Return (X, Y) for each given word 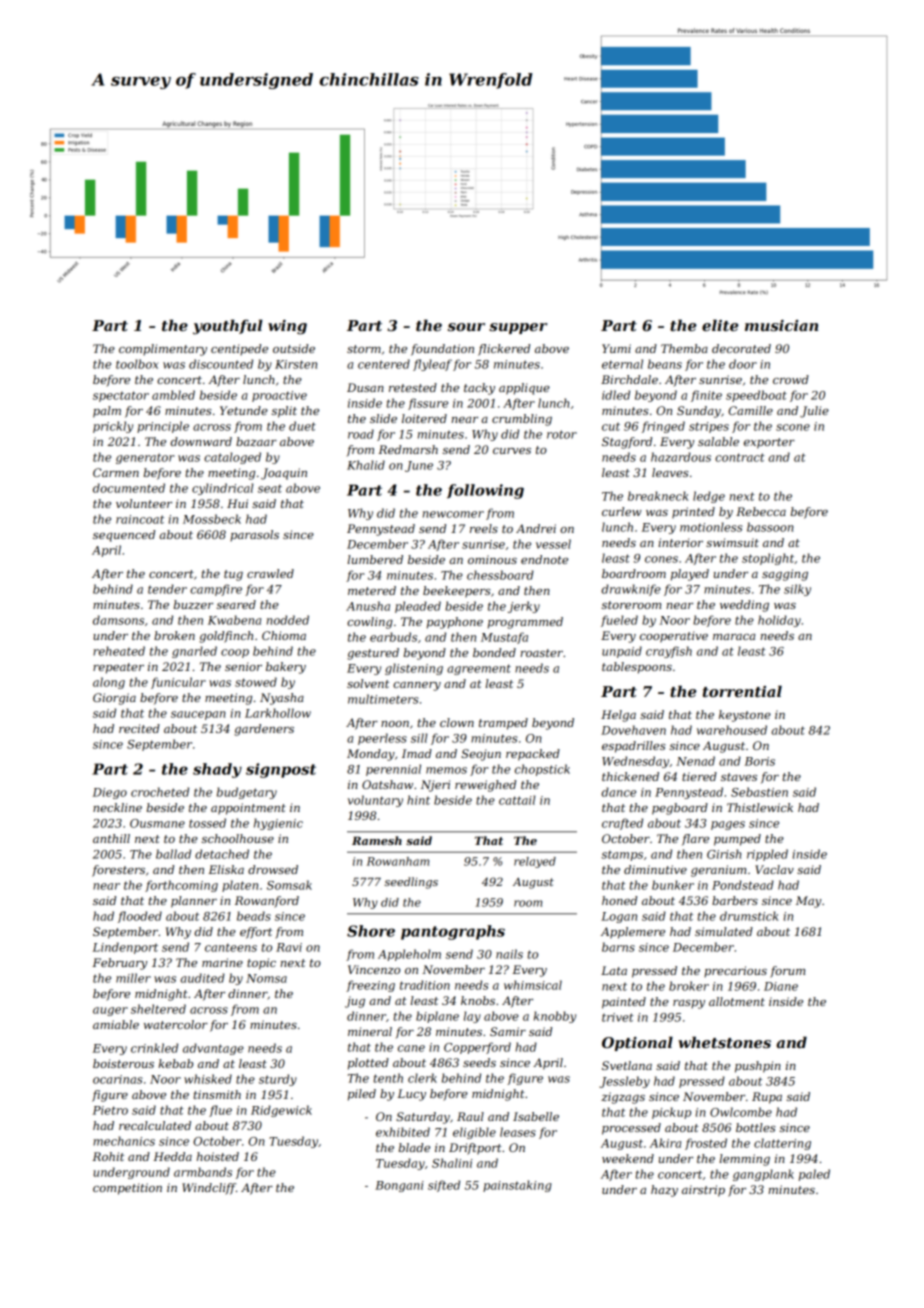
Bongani (399, 1186)
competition (127, 1189)
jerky (524, 607)
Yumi (616, 348)
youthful (228, 327)
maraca (734, 637)
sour (466, 327)
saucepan (198, 715)
